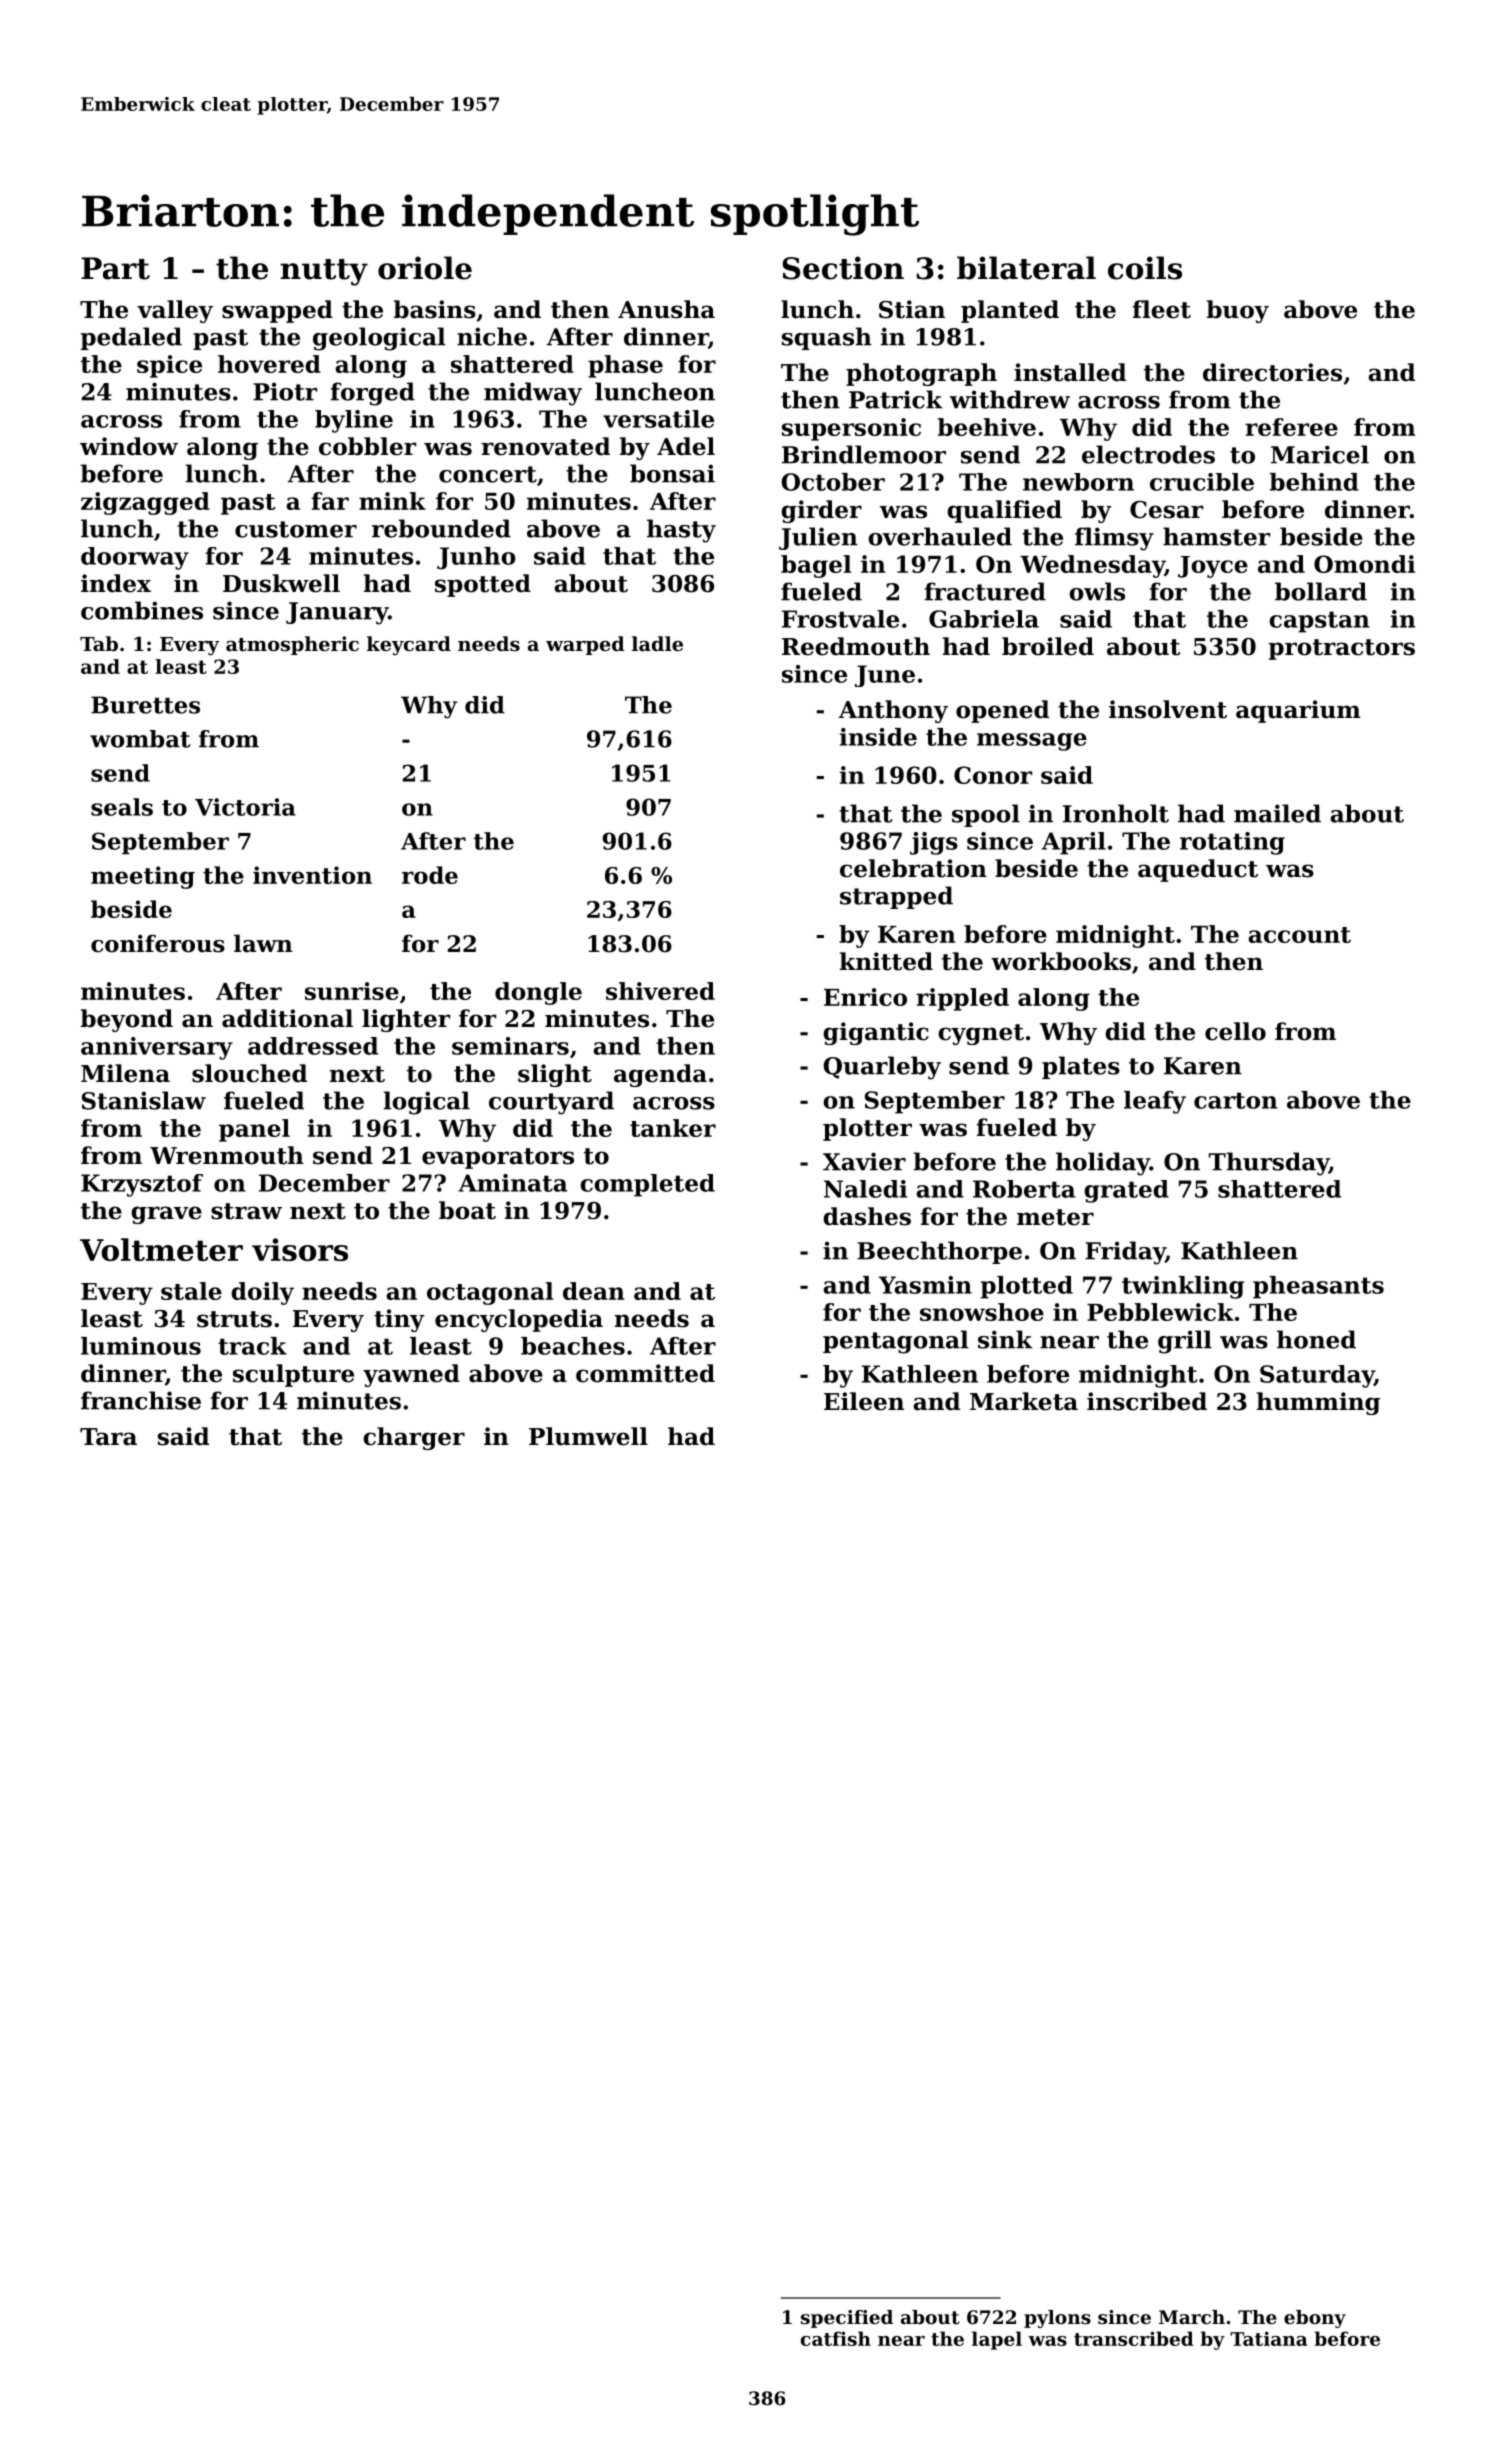 This image has height=2464, width=1496. What do you see at coordinates (588, 1436) in the image?
I see `Plumwell` at bounding box center [588, 1436].
